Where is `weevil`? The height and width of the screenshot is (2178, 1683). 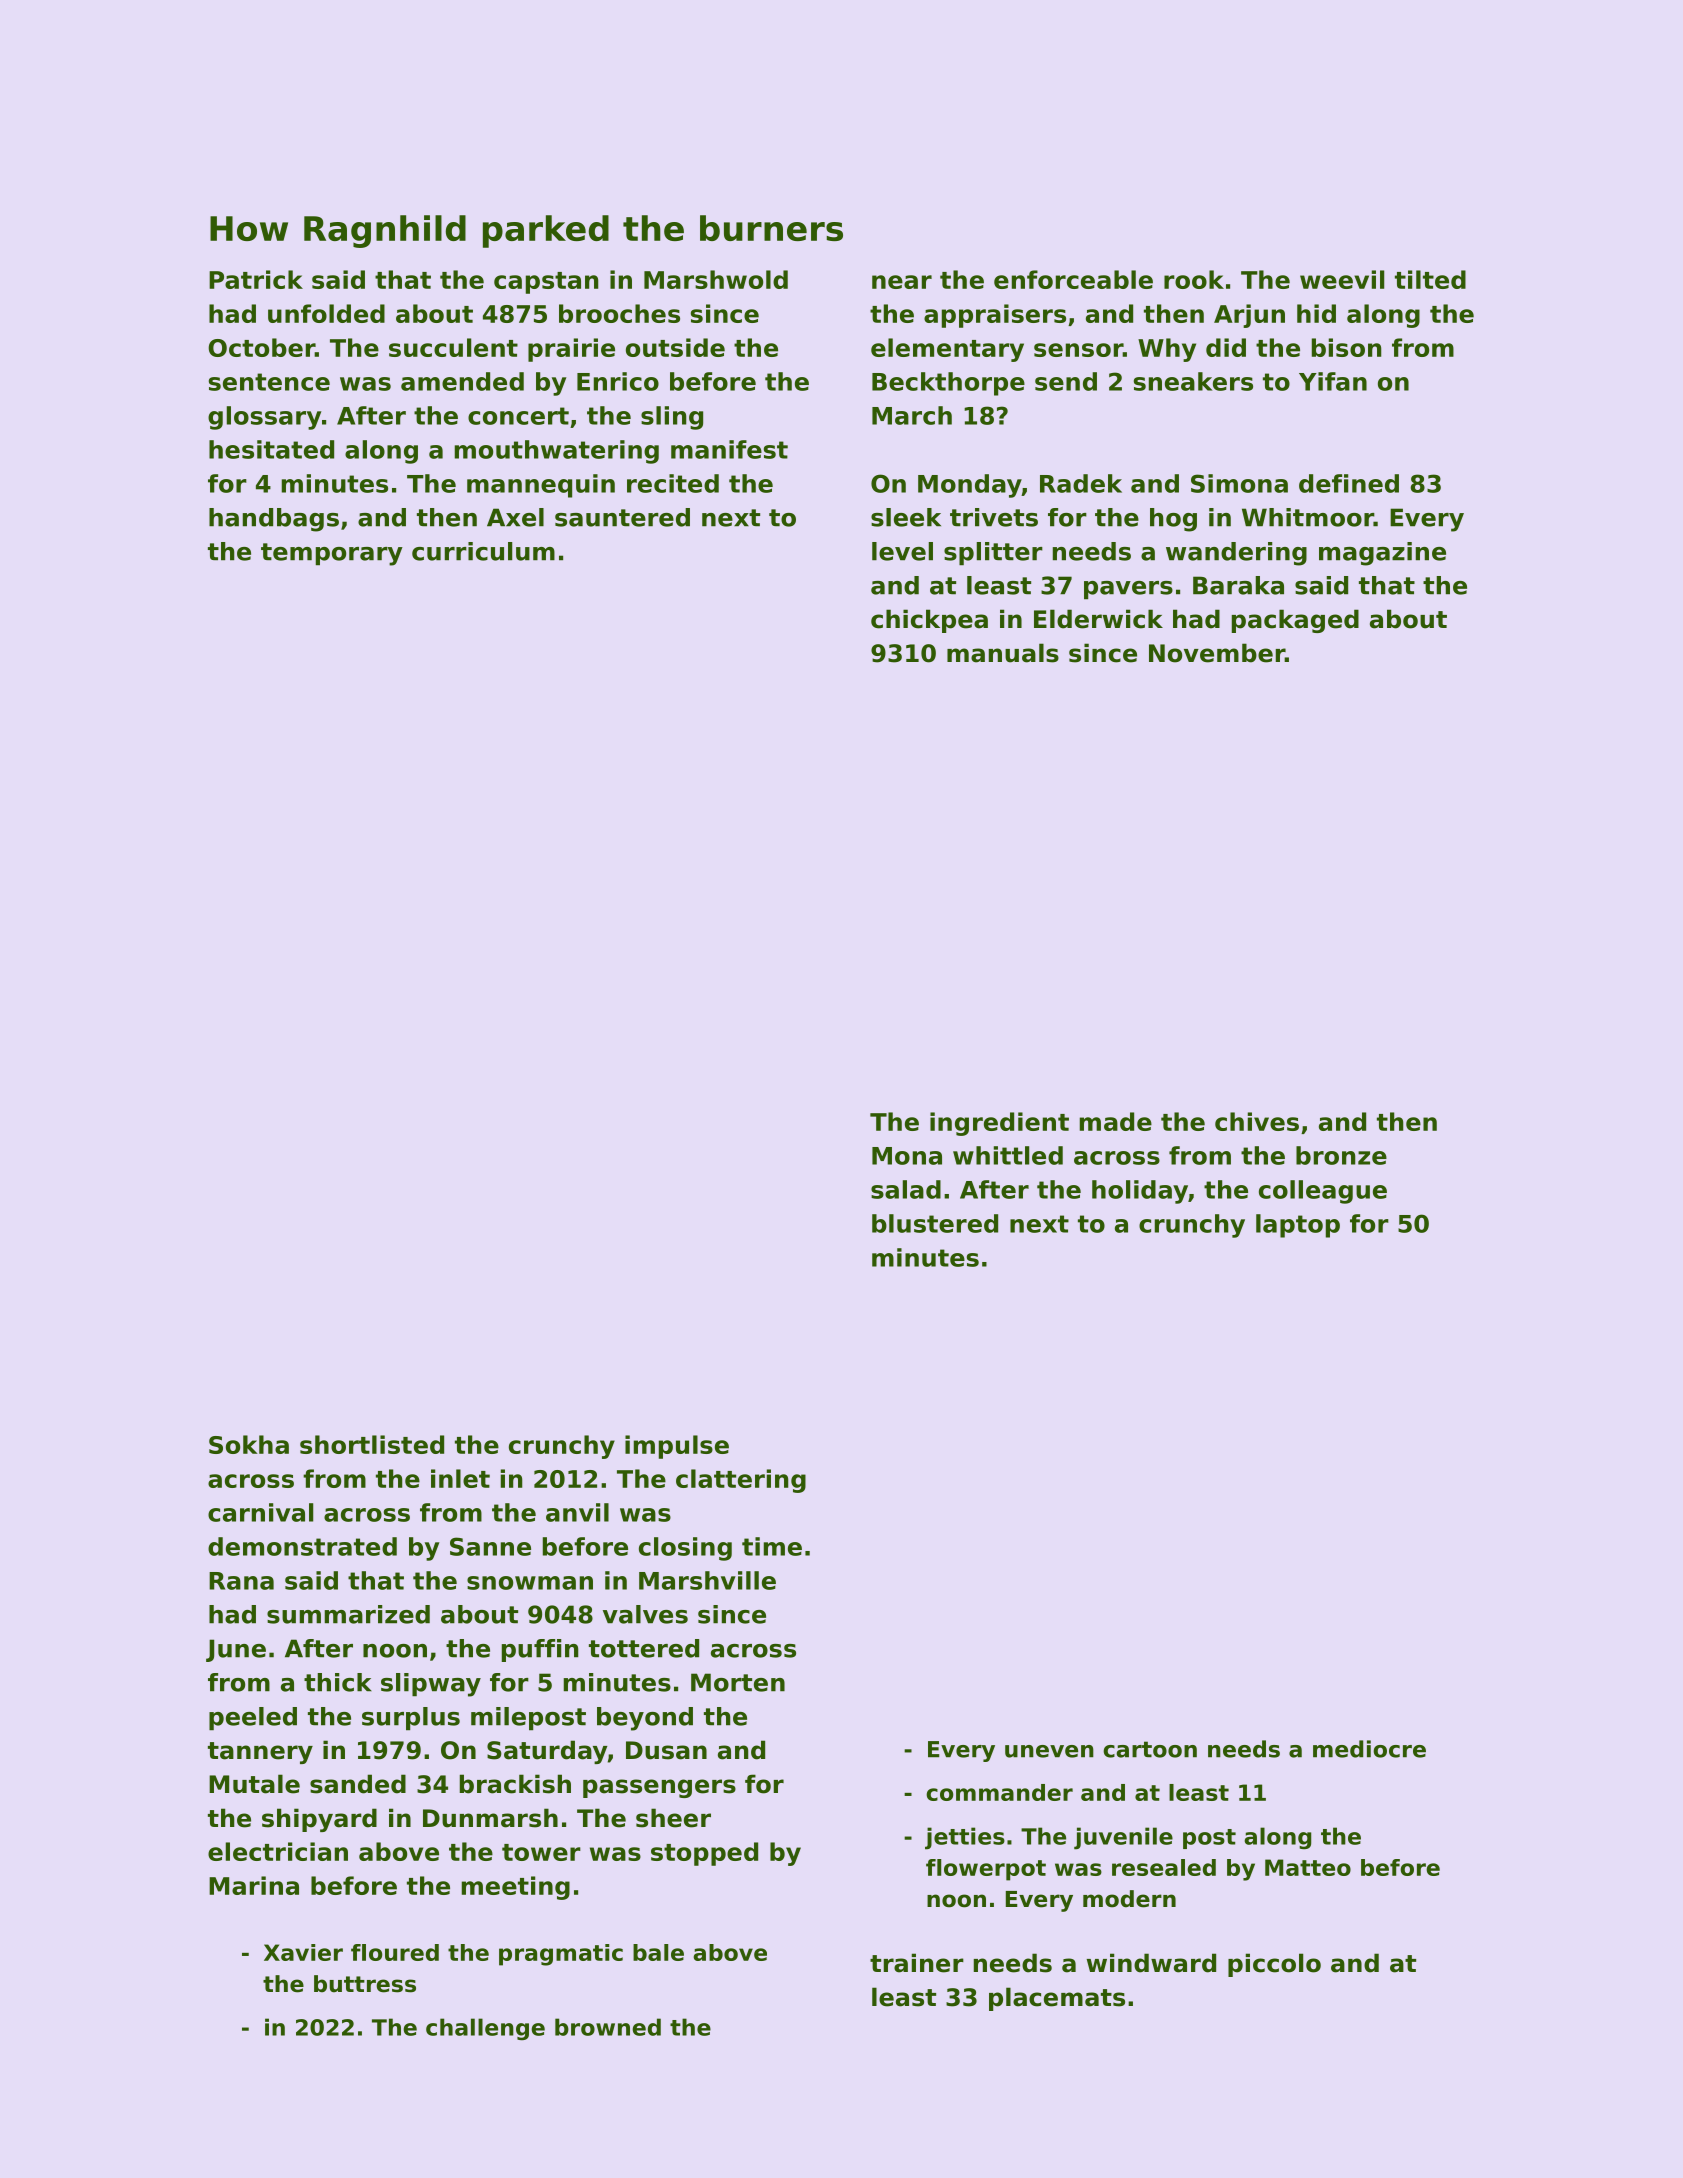 weevil is located at coordinates (1342, 279).
